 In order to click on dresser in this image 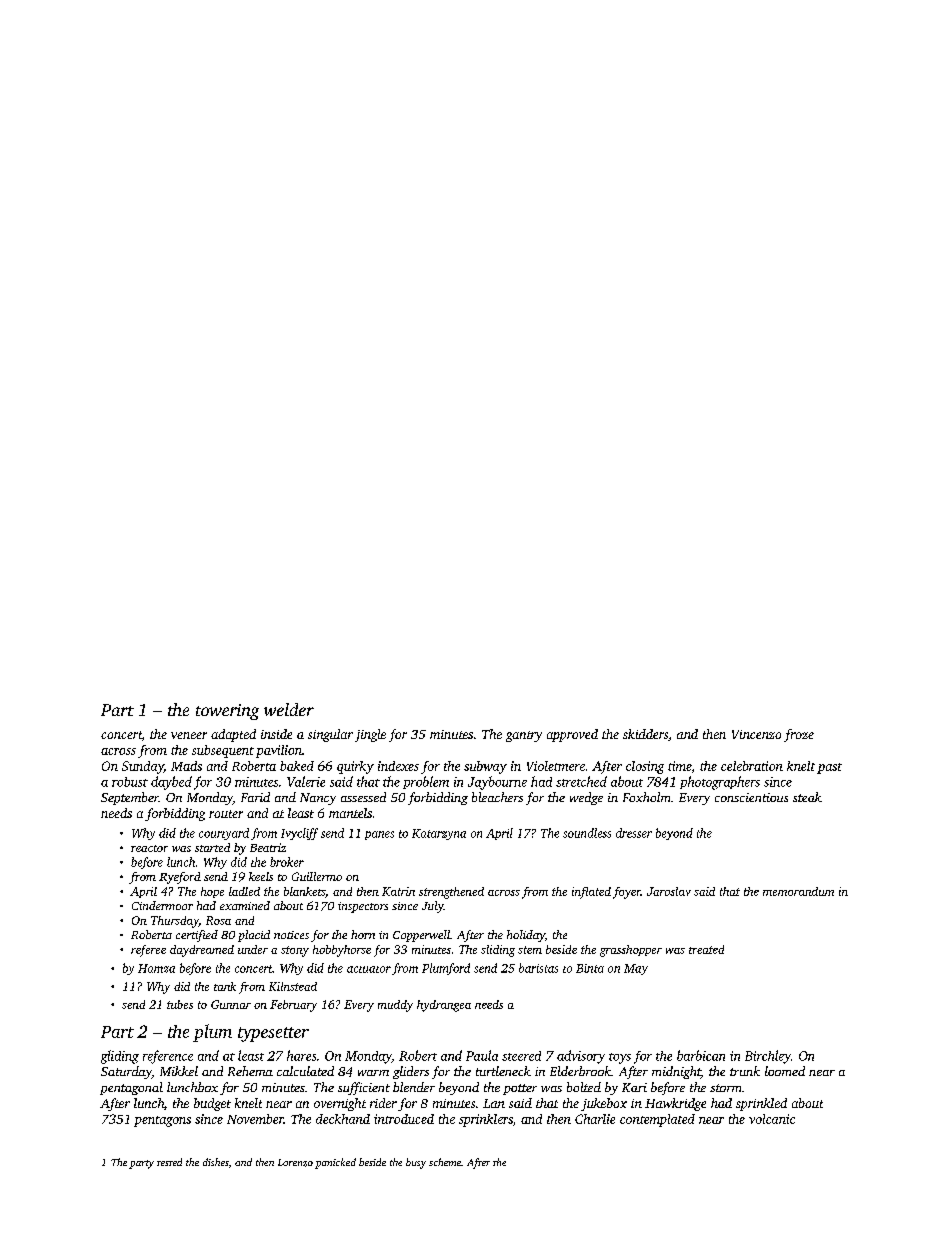, I will do `click(634, 833)`.
